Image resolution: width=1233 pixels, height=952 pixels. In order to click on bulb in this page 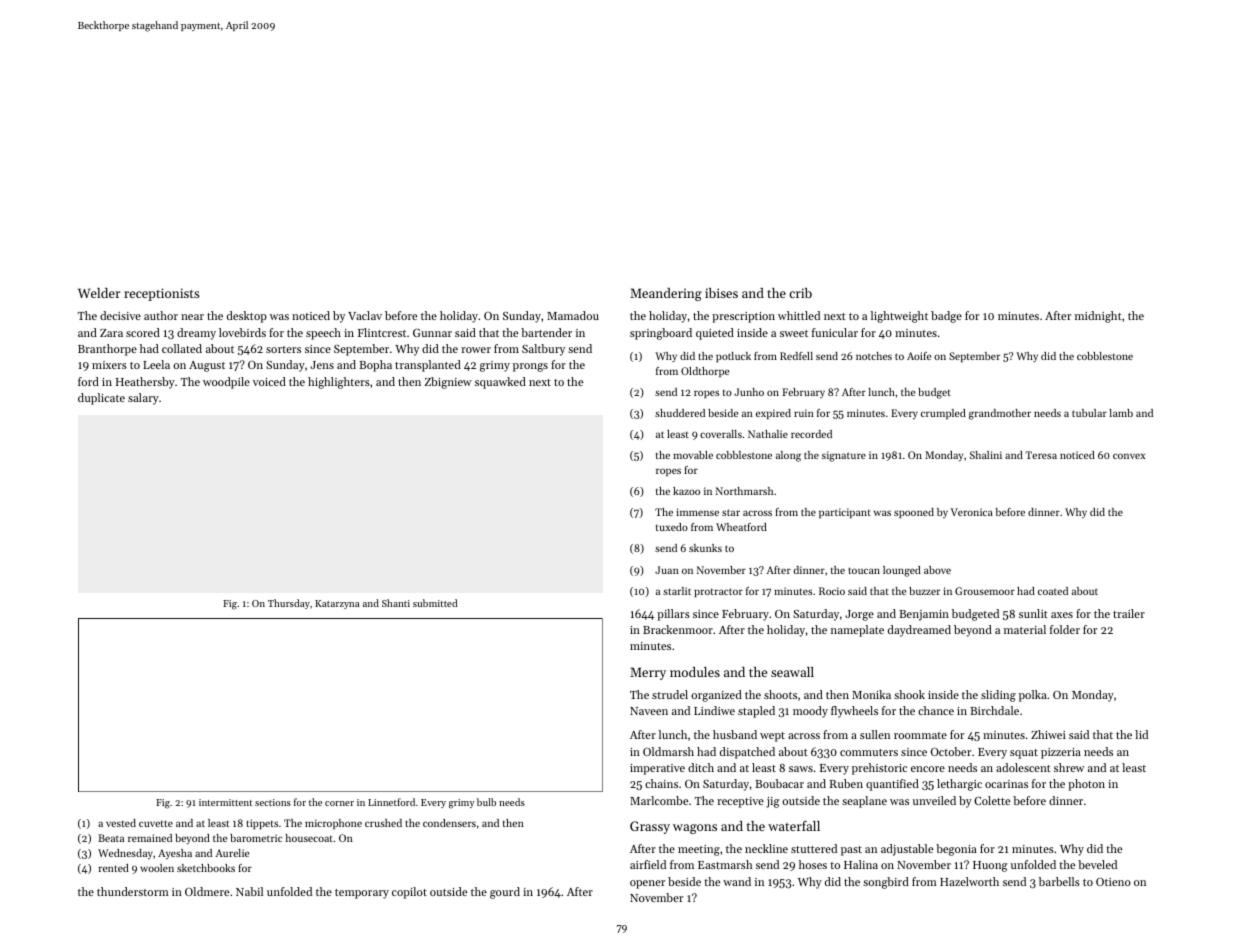, I will do `click(486, 802)`.
